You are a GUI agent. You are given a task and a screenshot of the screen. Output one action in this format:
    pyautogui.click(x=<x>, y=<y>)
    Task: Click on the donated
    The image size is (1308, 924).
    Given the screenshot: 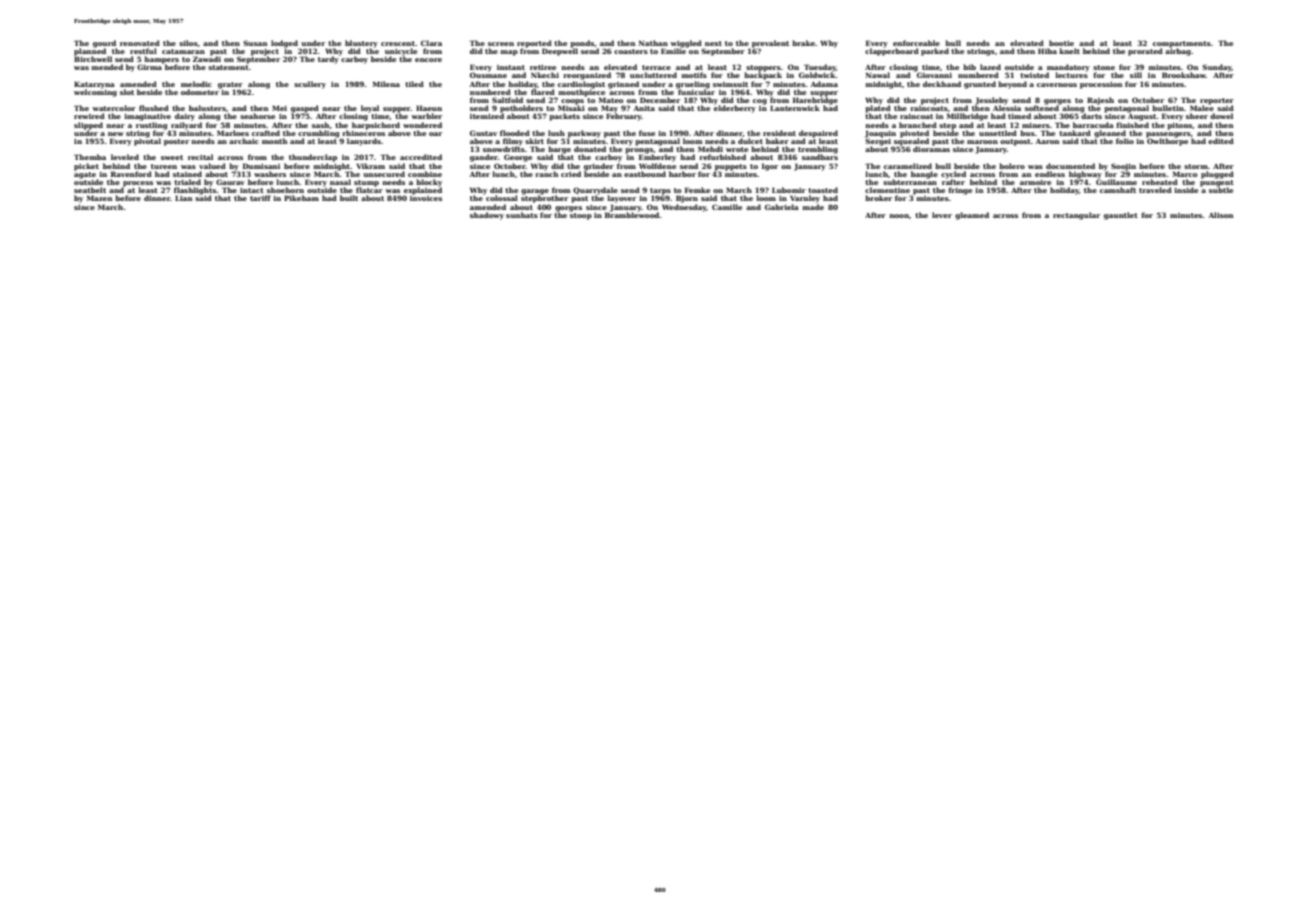 What is the action you would take?
    pyautogui.click(x=590, y=149)
